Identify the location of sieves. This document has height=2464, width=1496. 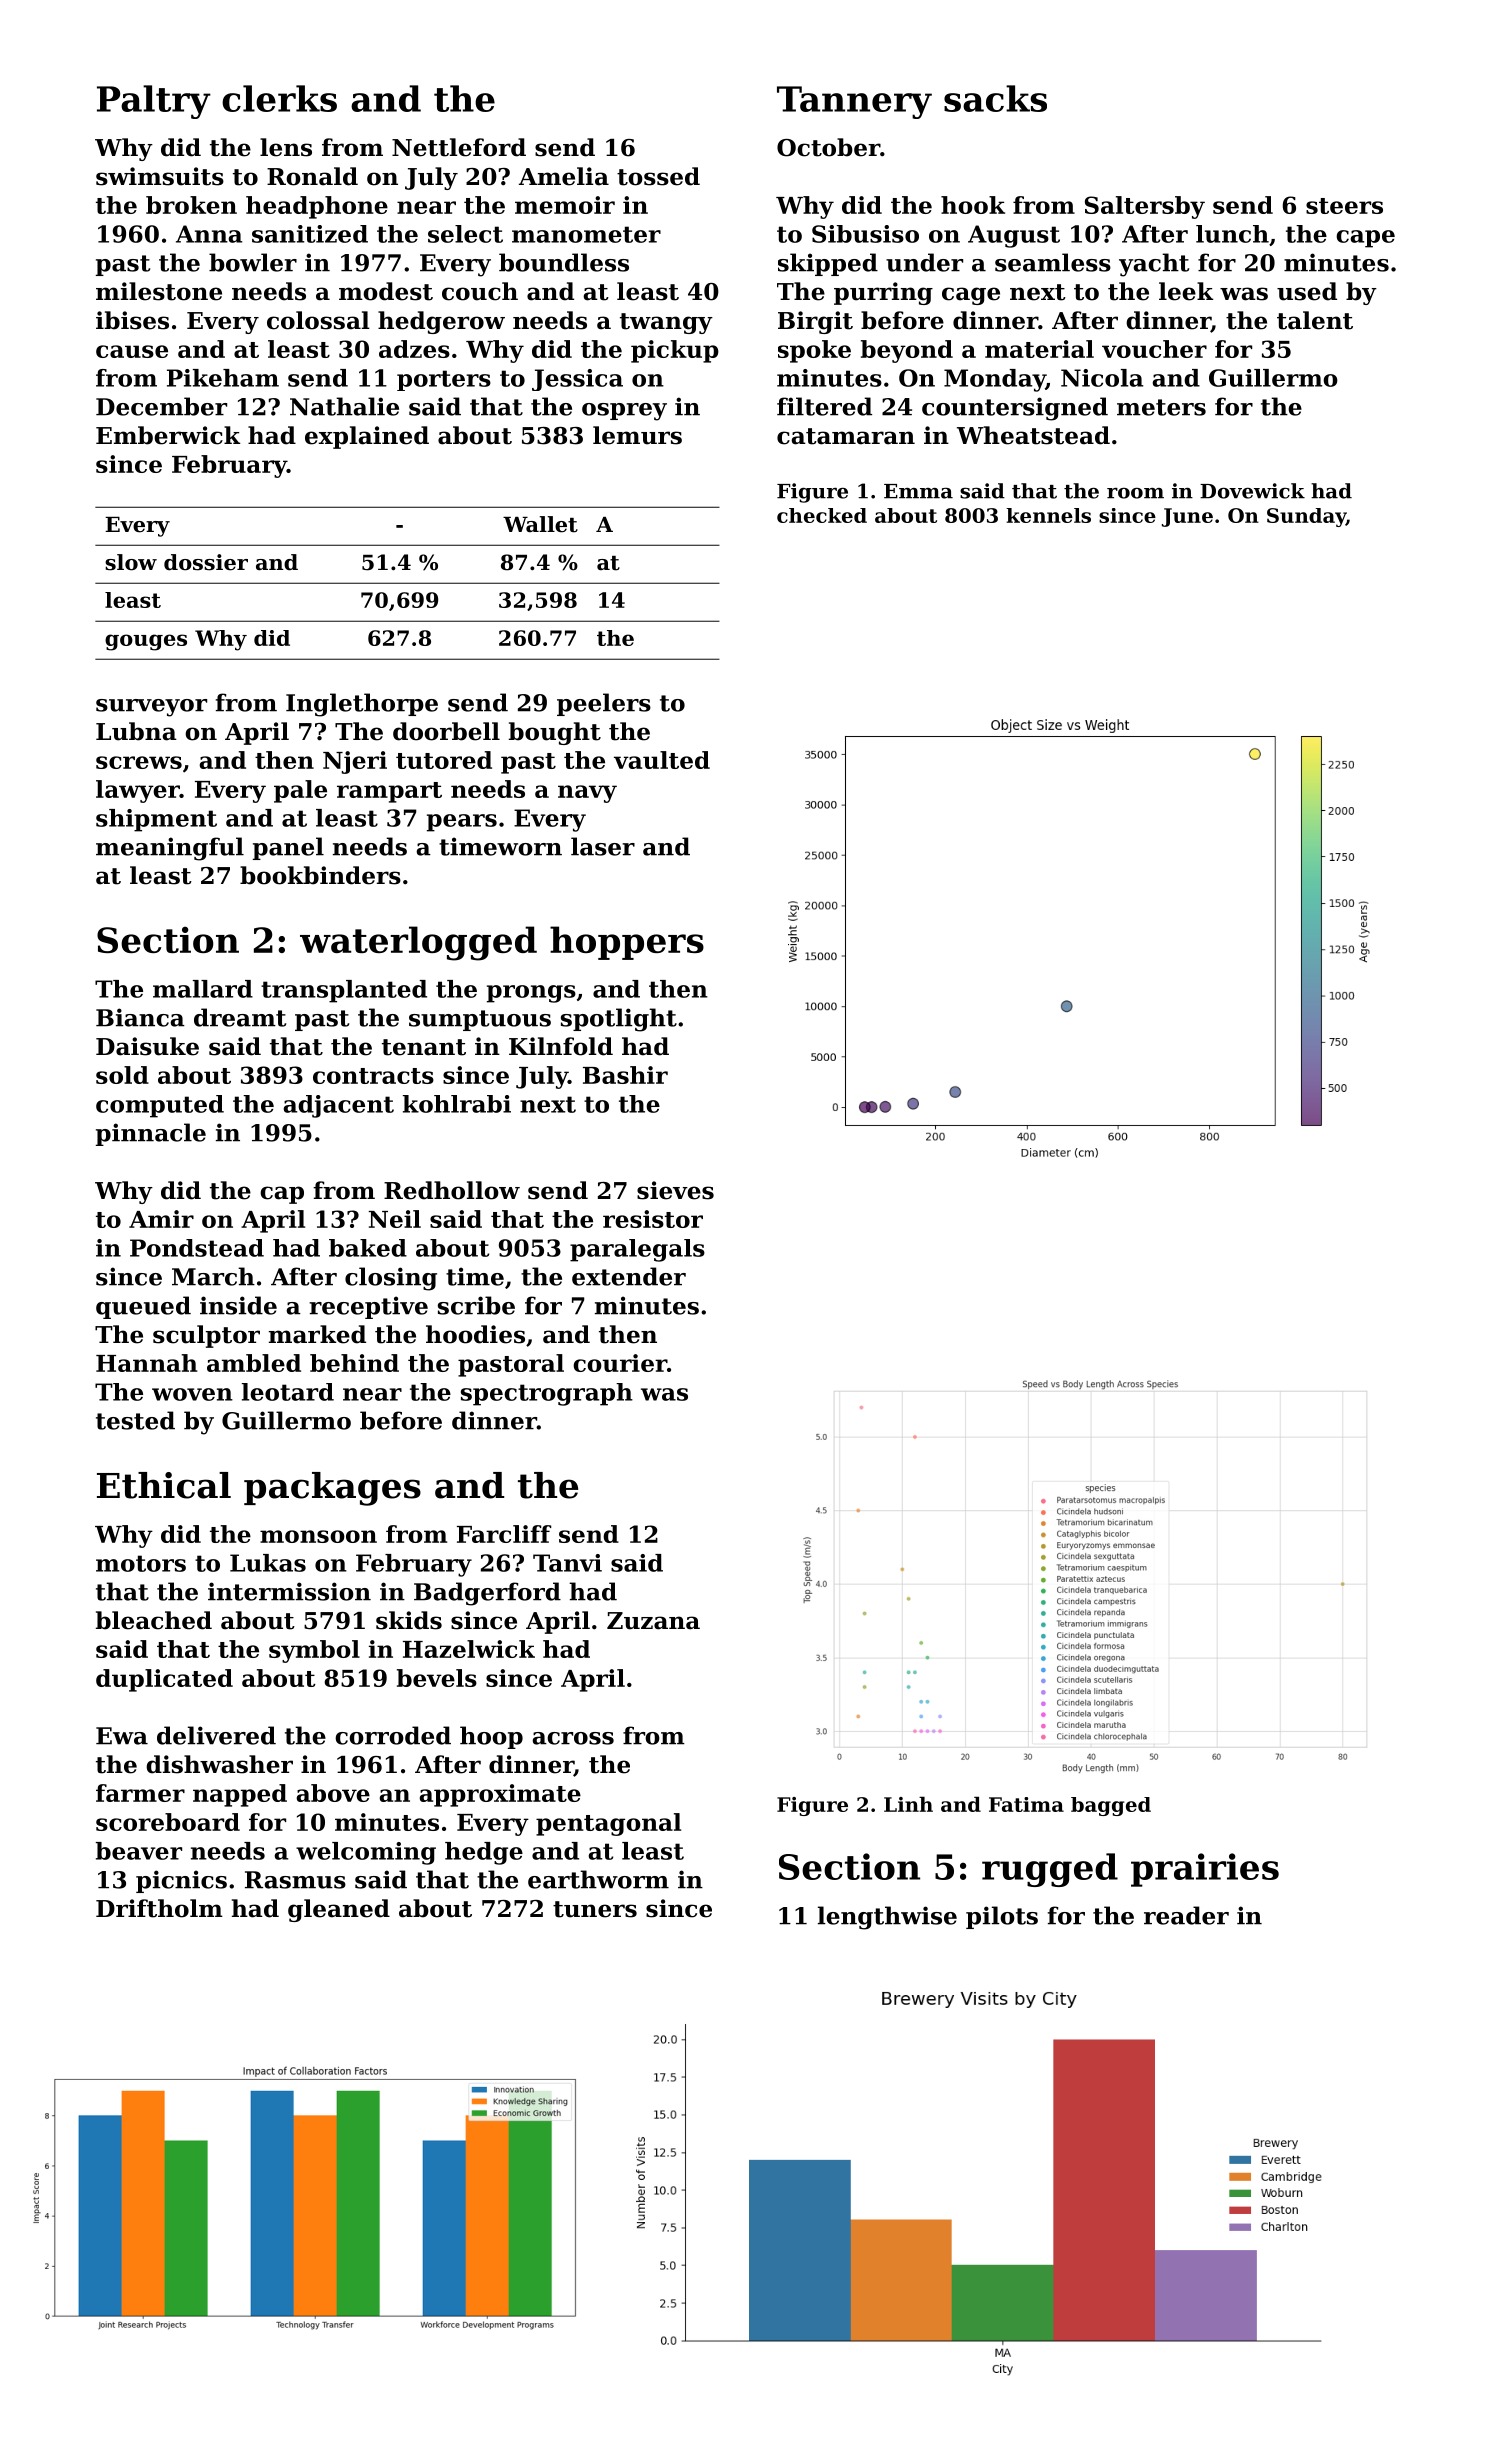
(675, 1190).
